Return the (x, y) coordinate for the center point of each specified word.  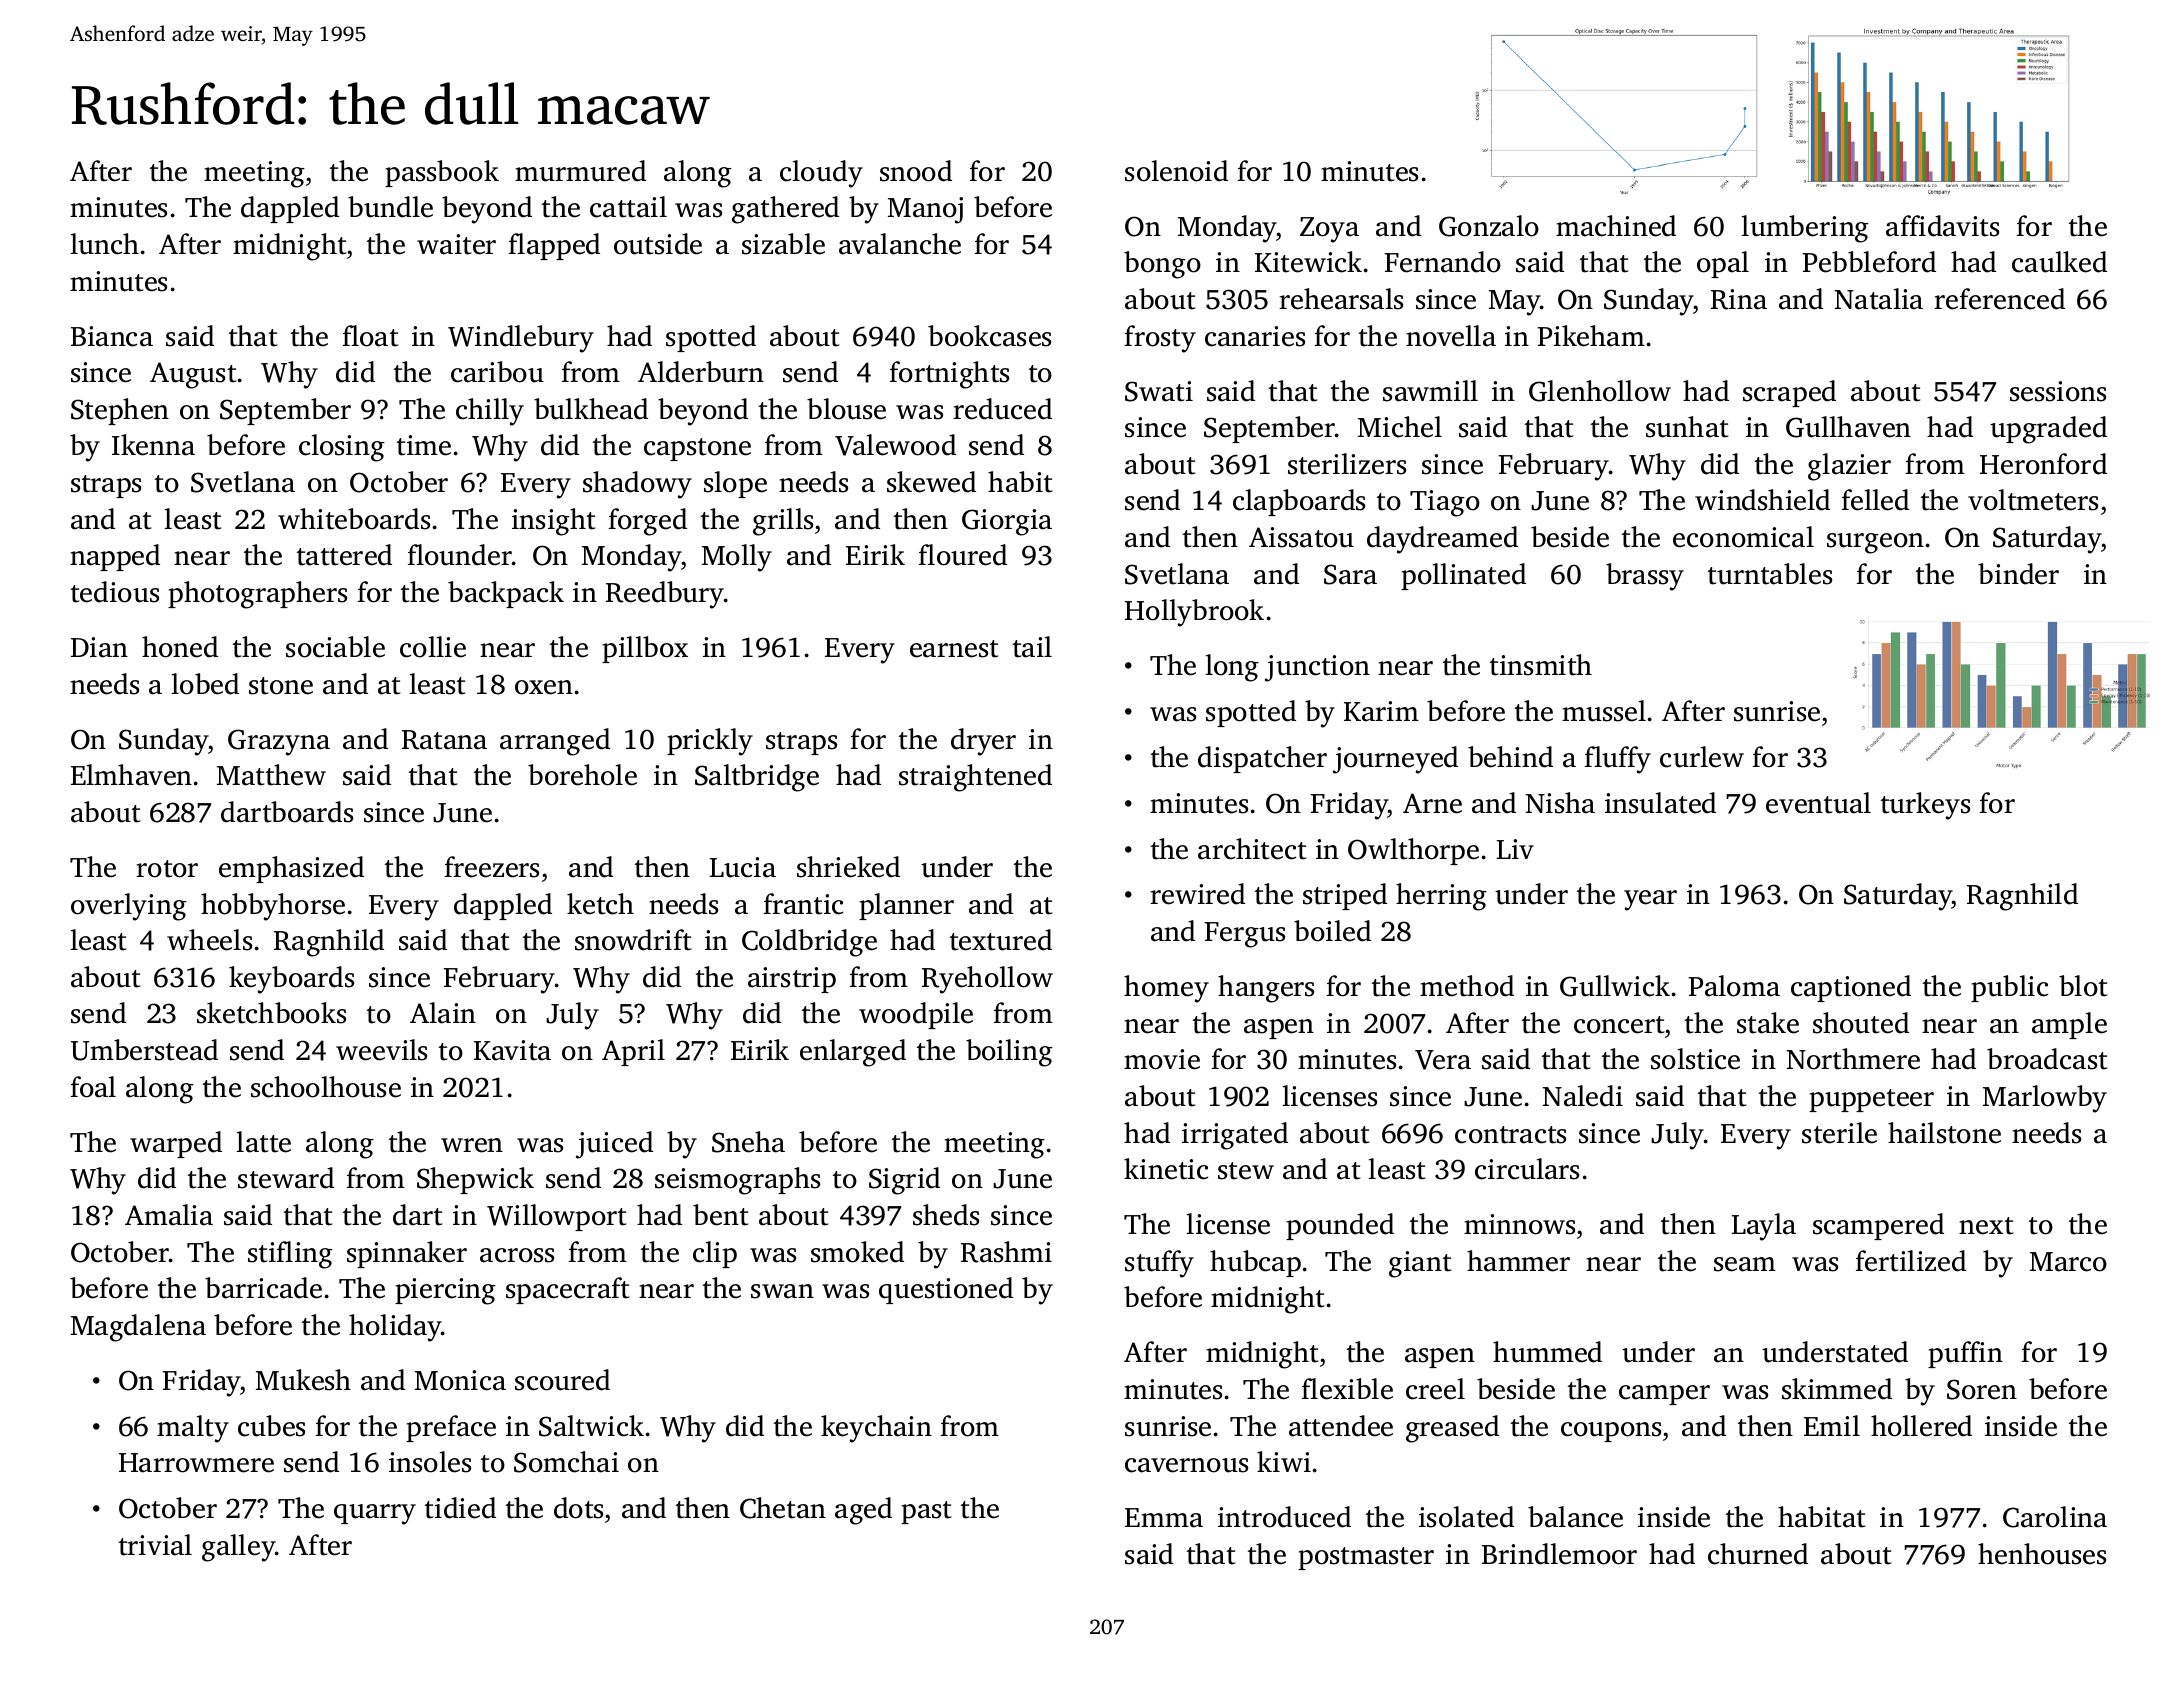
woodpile (916, 1015)
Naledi (1582, 1096)
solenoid (1176, 171)
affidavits (1942, 226)
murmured (580, 171)
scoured (562, 1380)
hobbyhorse (273, 907)
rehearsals (1341, 299)
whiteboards (354, 519)
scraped (1789, 393)
